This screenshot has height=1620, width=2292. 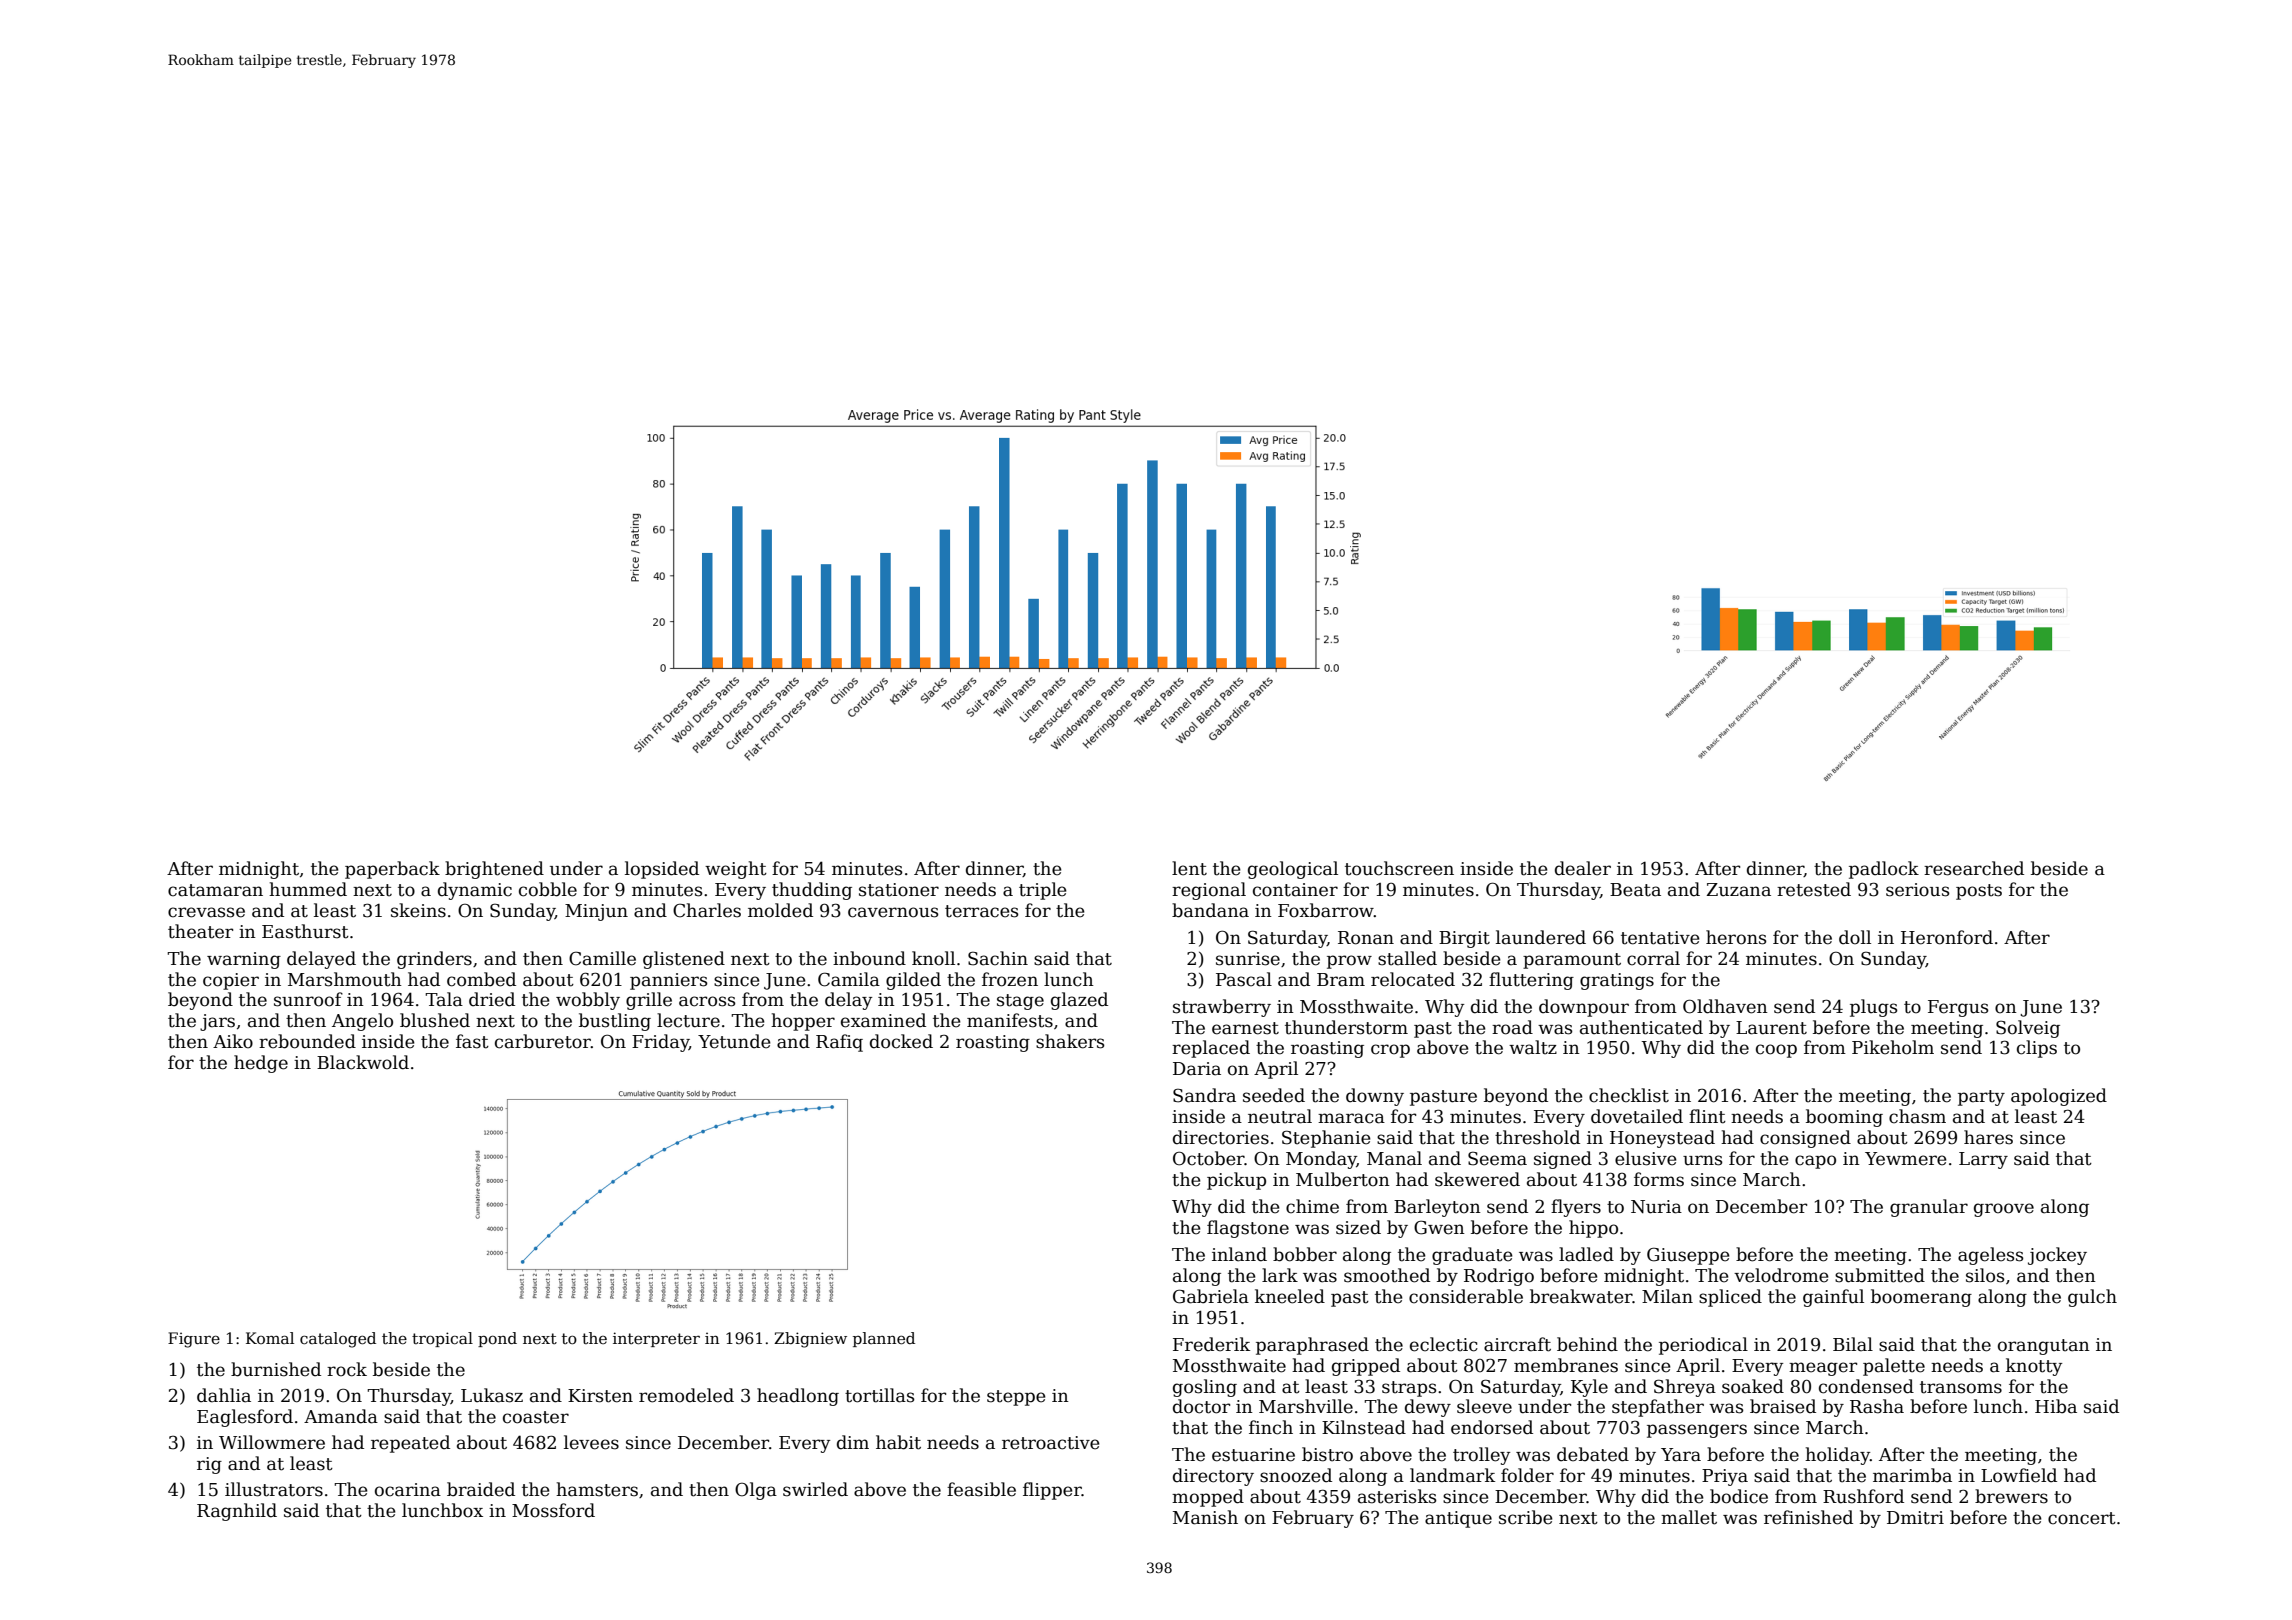 What do you see at coordinates (1629, 1095) in the screenshot?
I see `checklist` at bounding box center [1629, 1095].
